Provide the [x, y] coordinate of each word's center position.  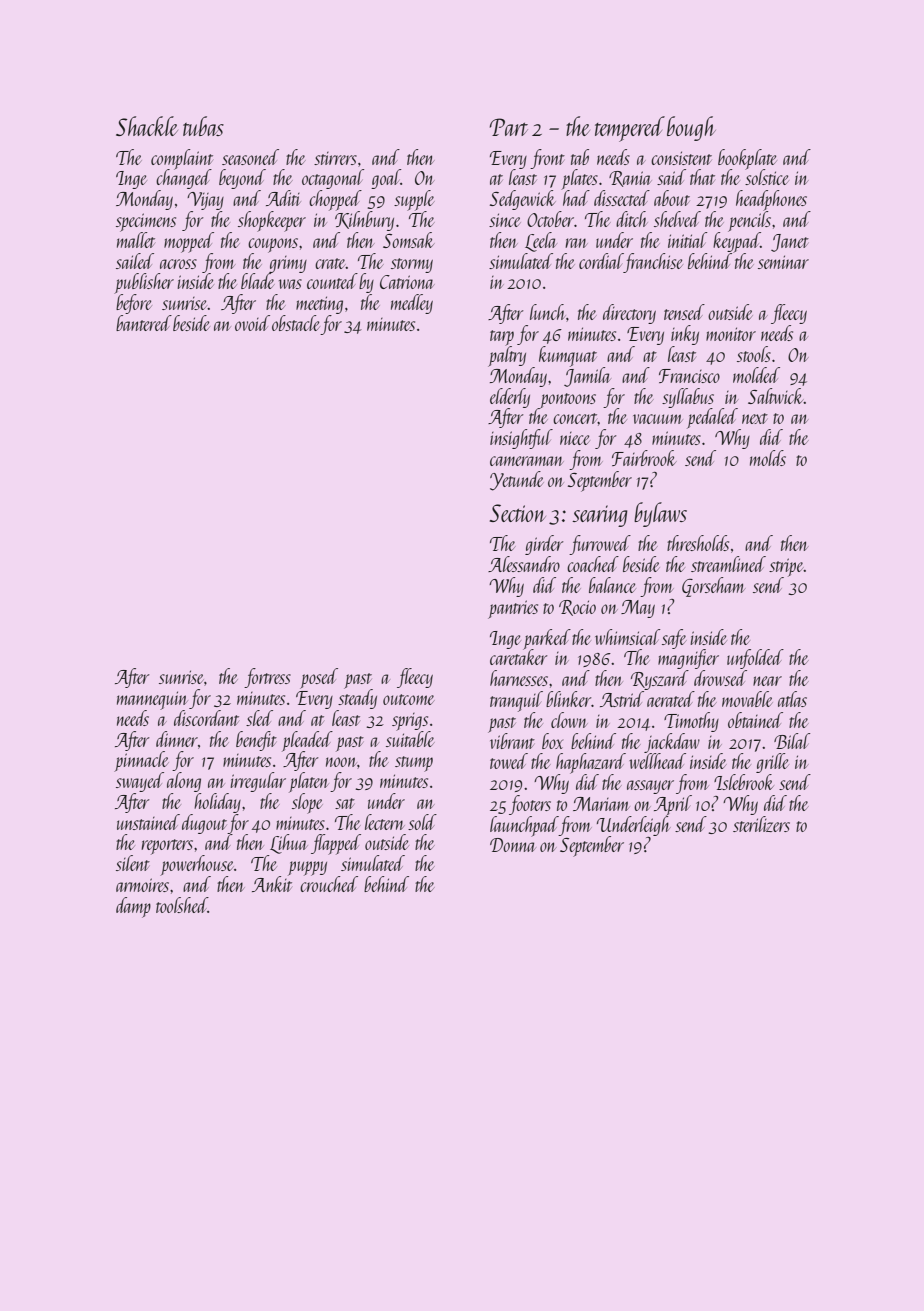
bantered [144, 323]
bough [691, 128]
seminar [783, 262]
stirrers [335, 158]
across [178, 264]
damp [133, 907]
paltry [507, 356]
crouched [329, 884]
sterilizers [761, 824]
